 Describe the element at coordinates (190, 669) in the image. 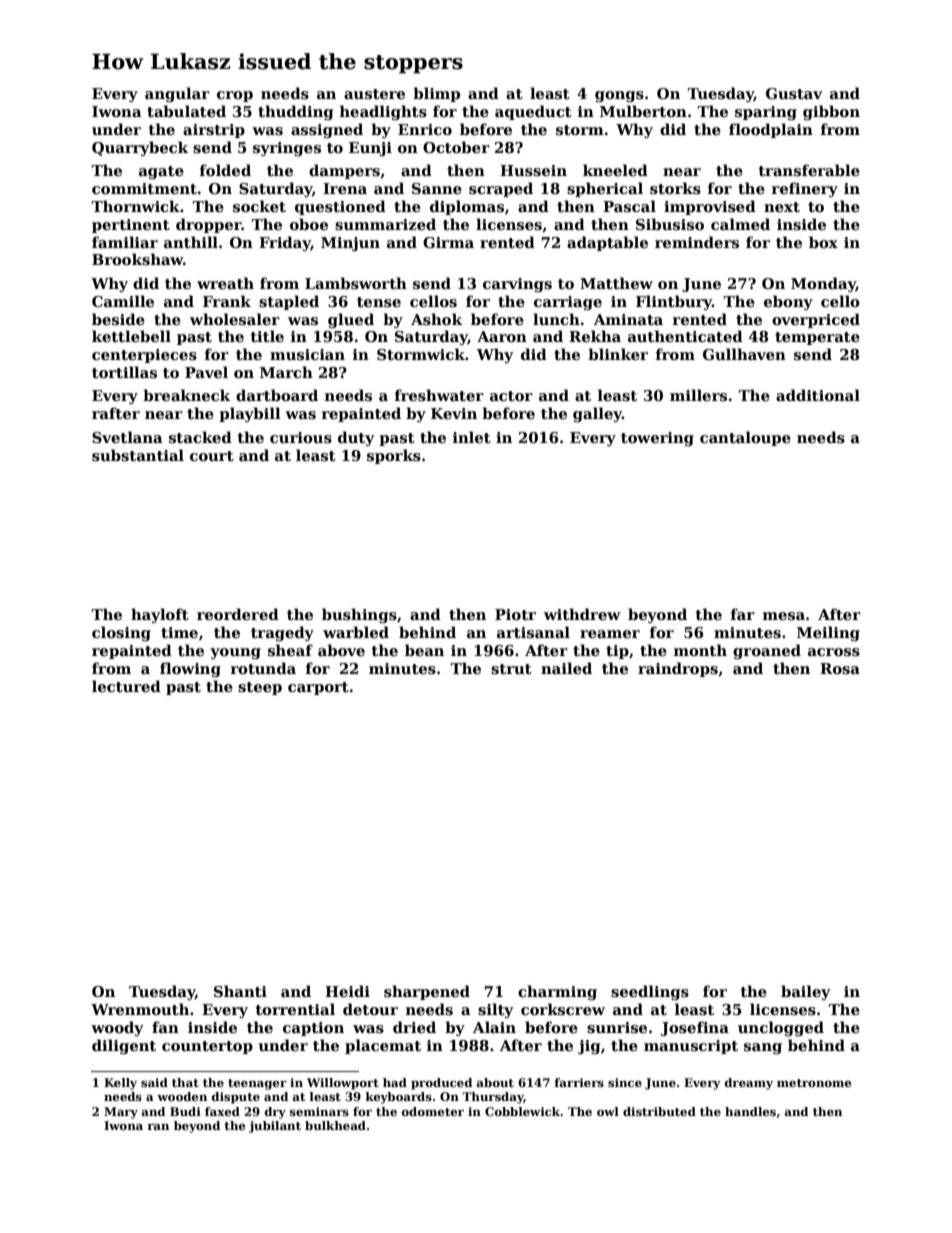

I see `flowing` at that location.
